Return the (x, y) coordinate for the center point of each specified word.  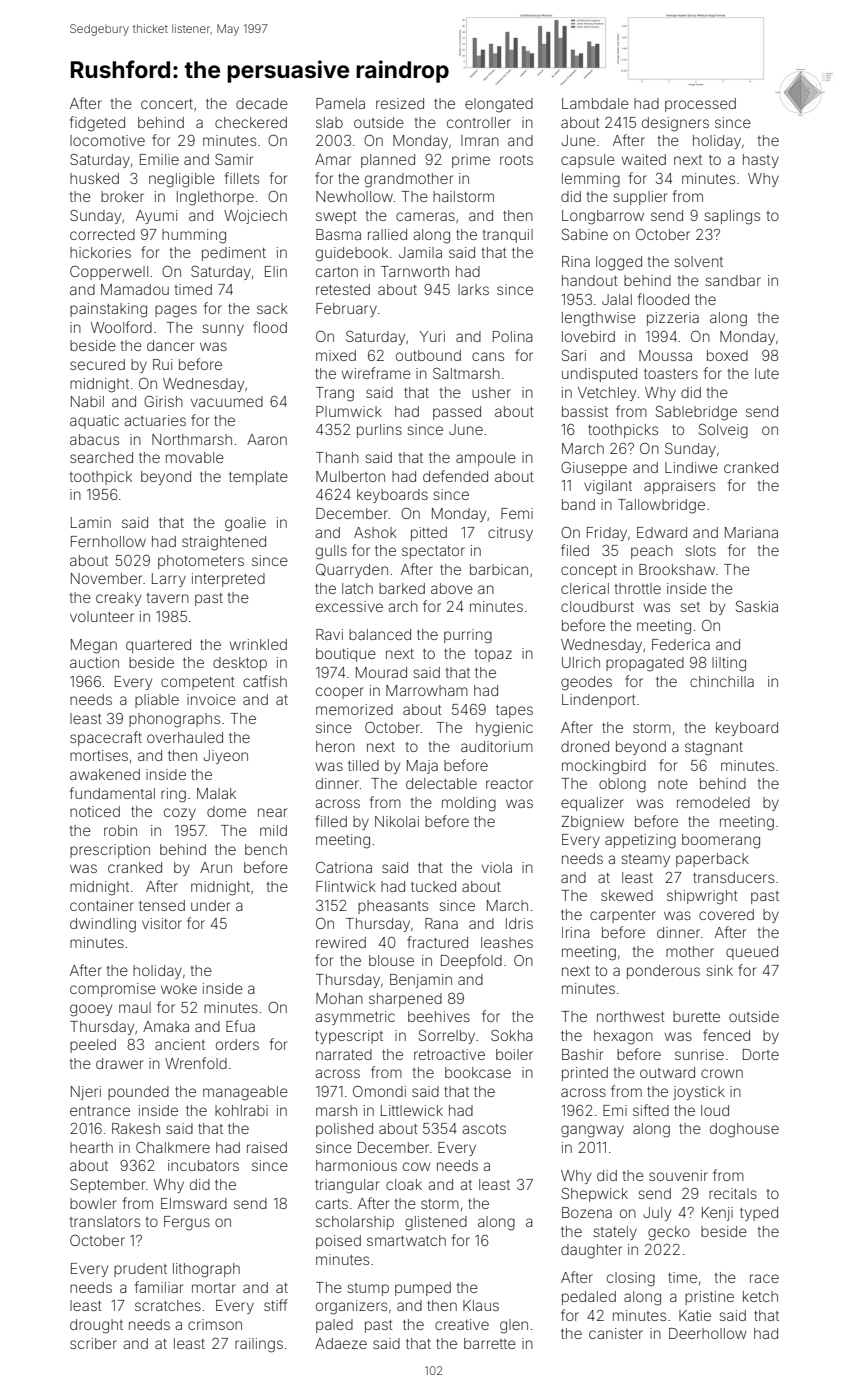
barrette (490, 1343)
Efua (240, 1026)
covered (726, 914)
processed (700, 105)
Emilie (159, 159)
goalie (245, 524)
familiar (159, 1287)
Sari (574, 355)
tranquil (508, 236)
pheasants (393, 907)
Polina (512, 336)
